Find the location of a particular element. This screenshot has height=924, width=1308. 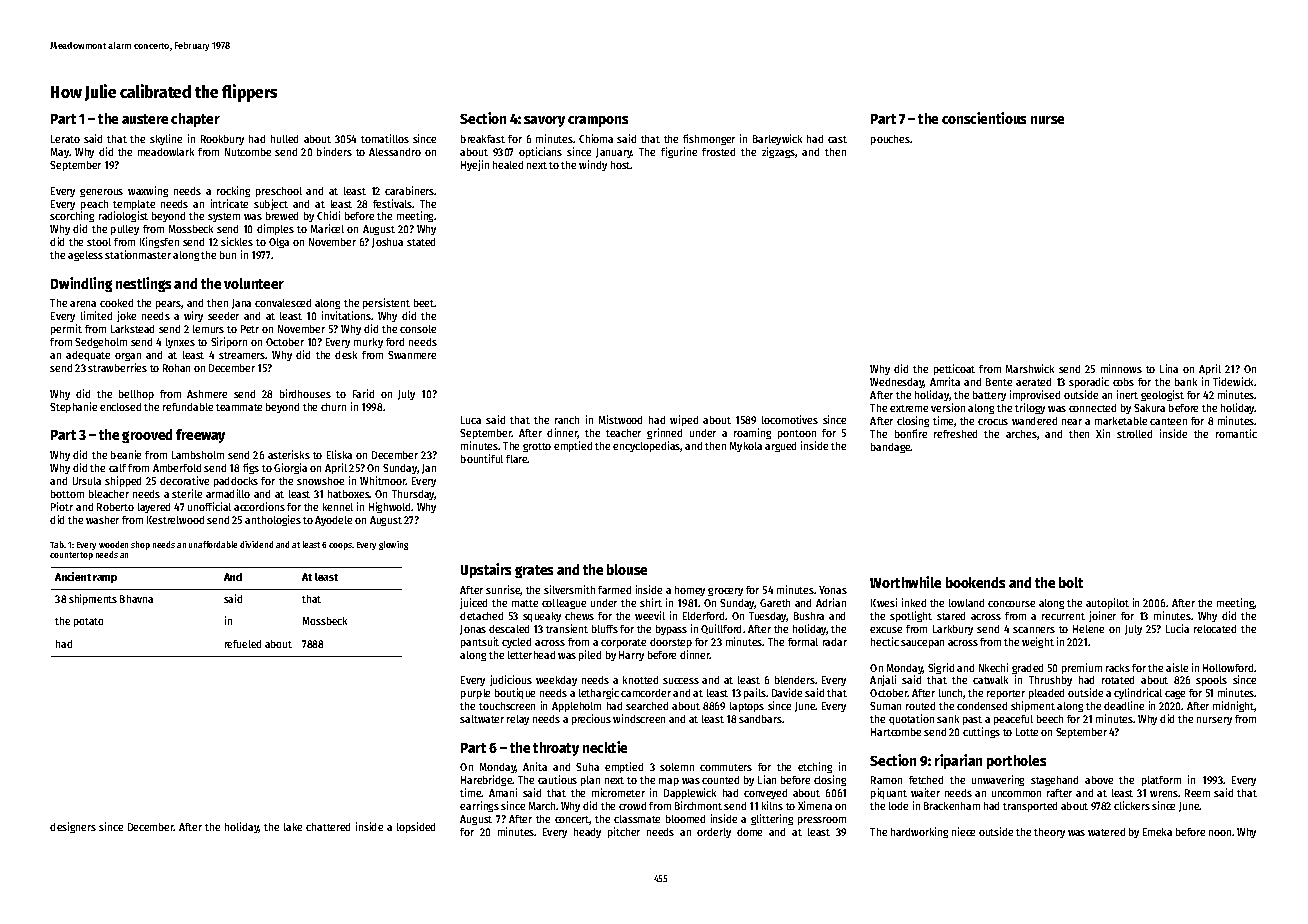

Lerato is located at coordinates (65, 139).
